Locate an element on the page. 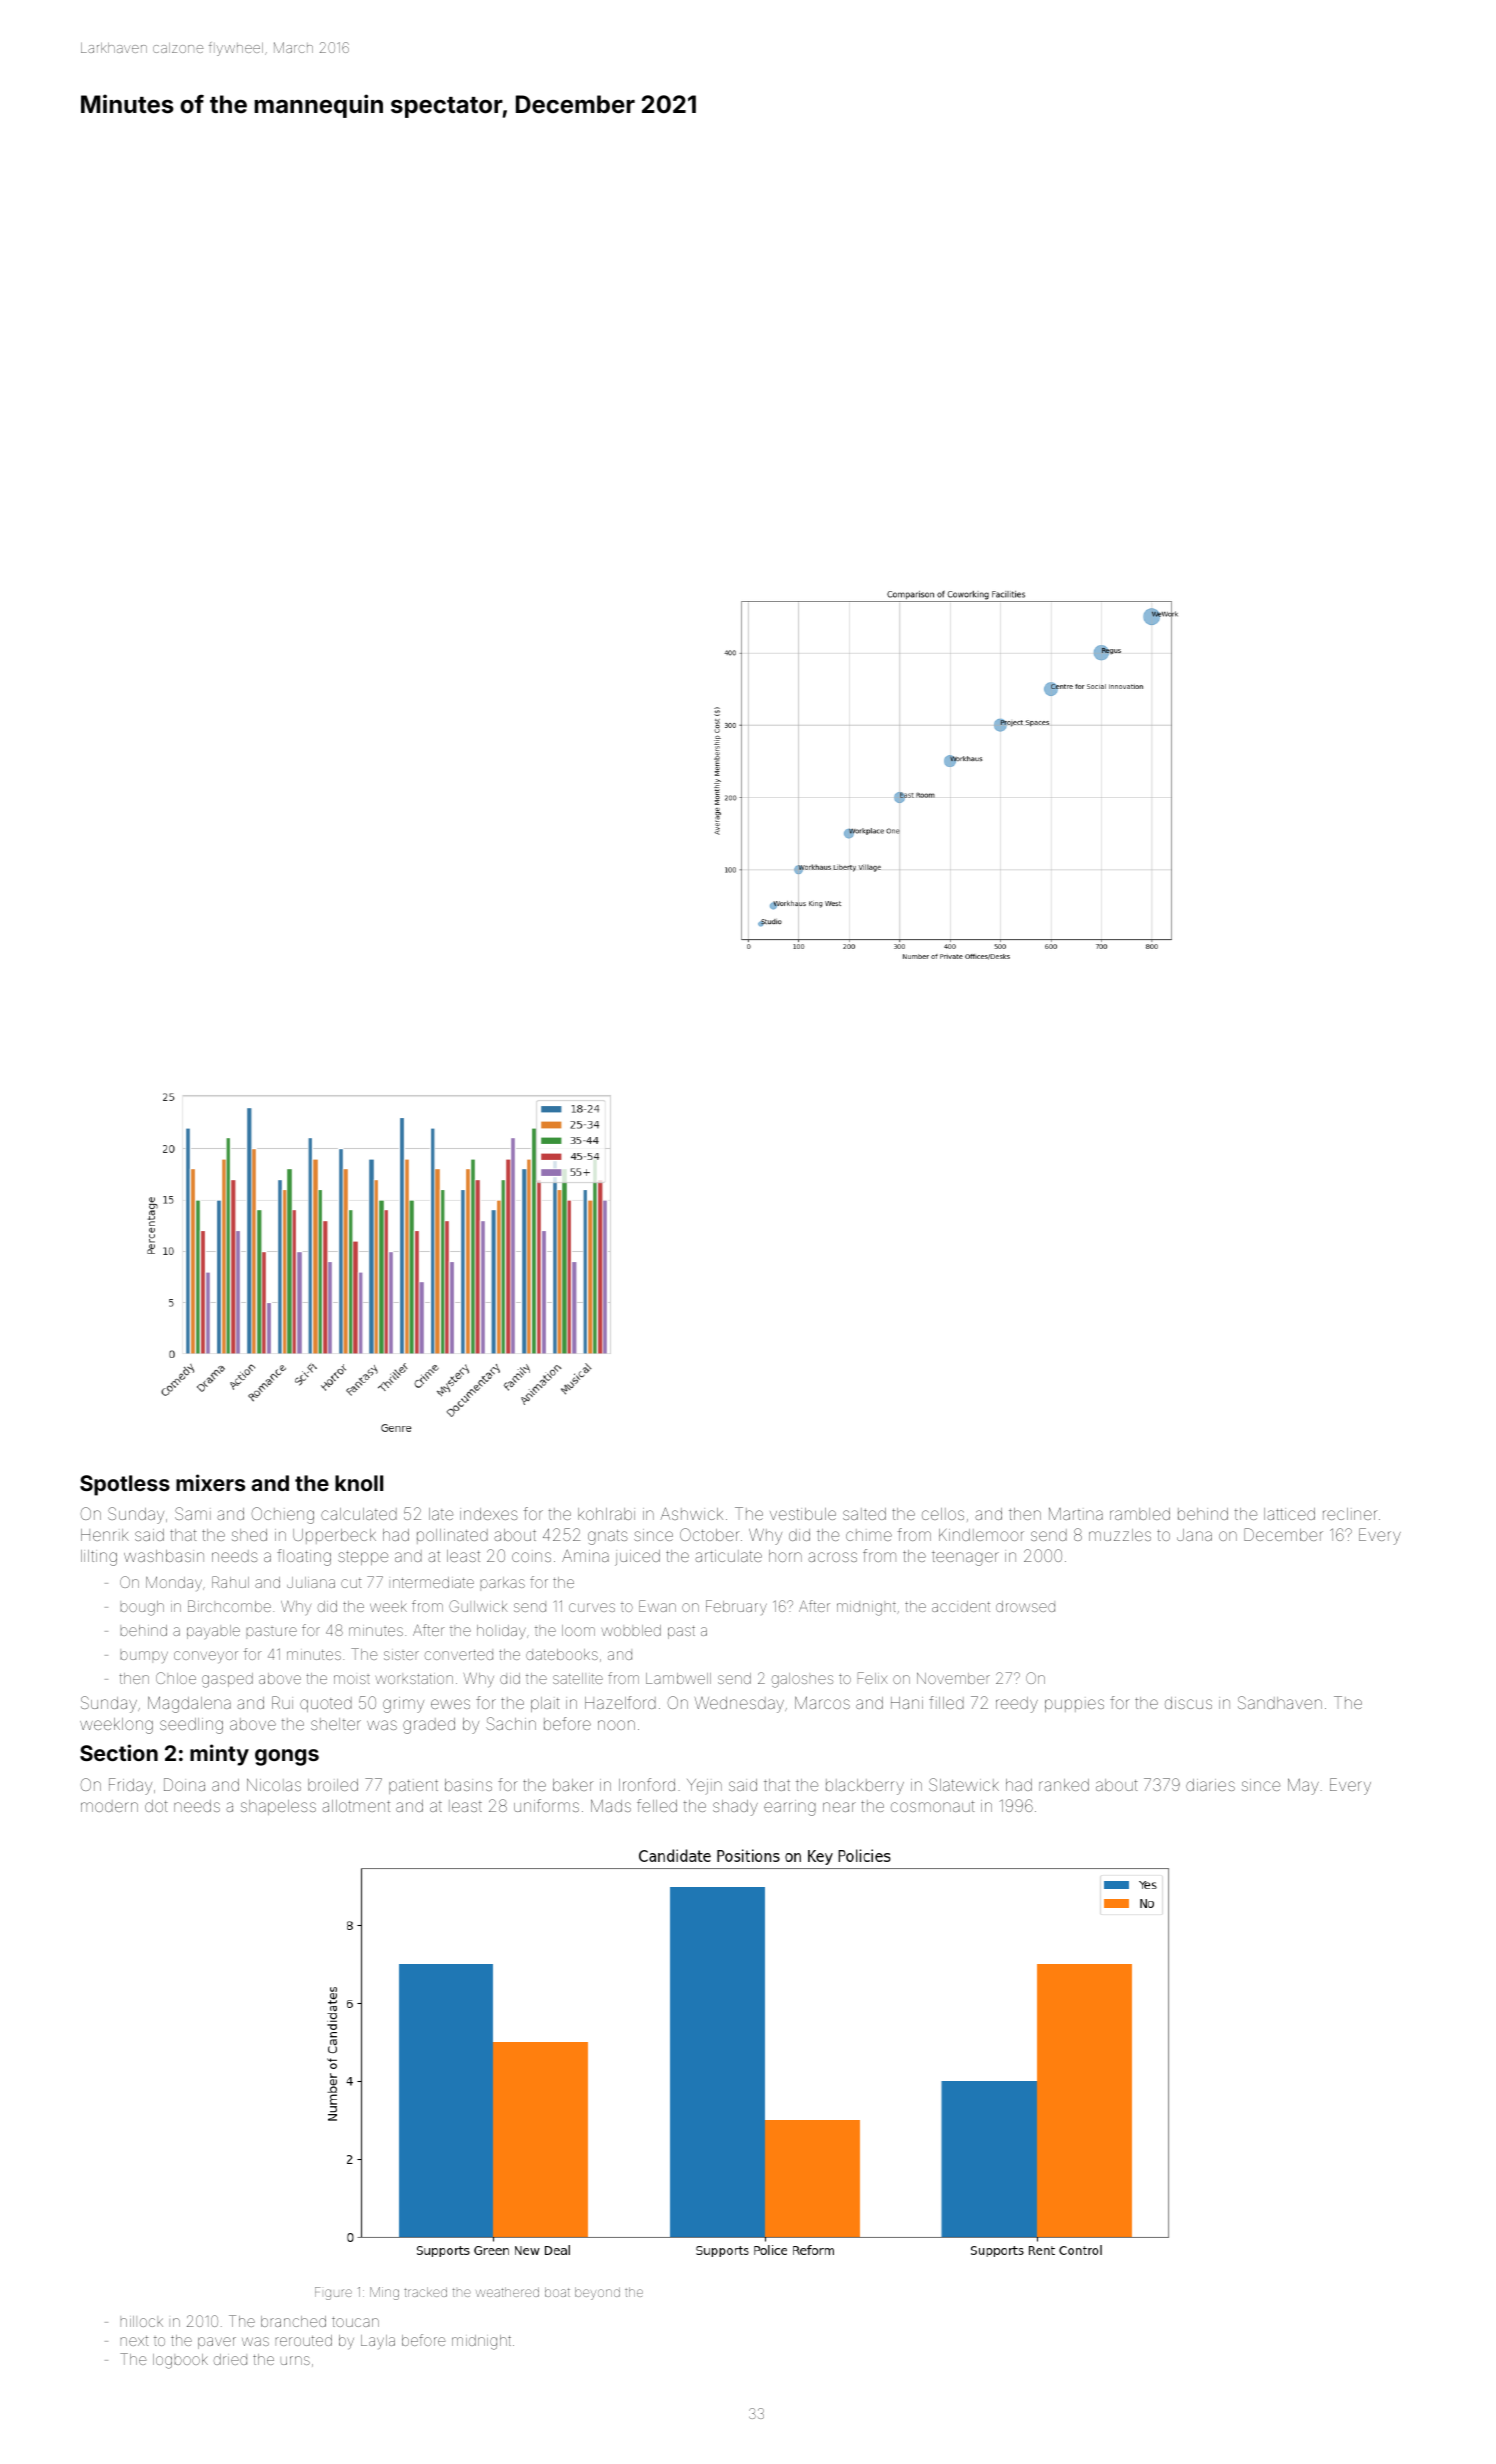 Image resolution: width=1496 pixels, height=2464 pixels. diaries is located at coordinates (1210, 1785).
